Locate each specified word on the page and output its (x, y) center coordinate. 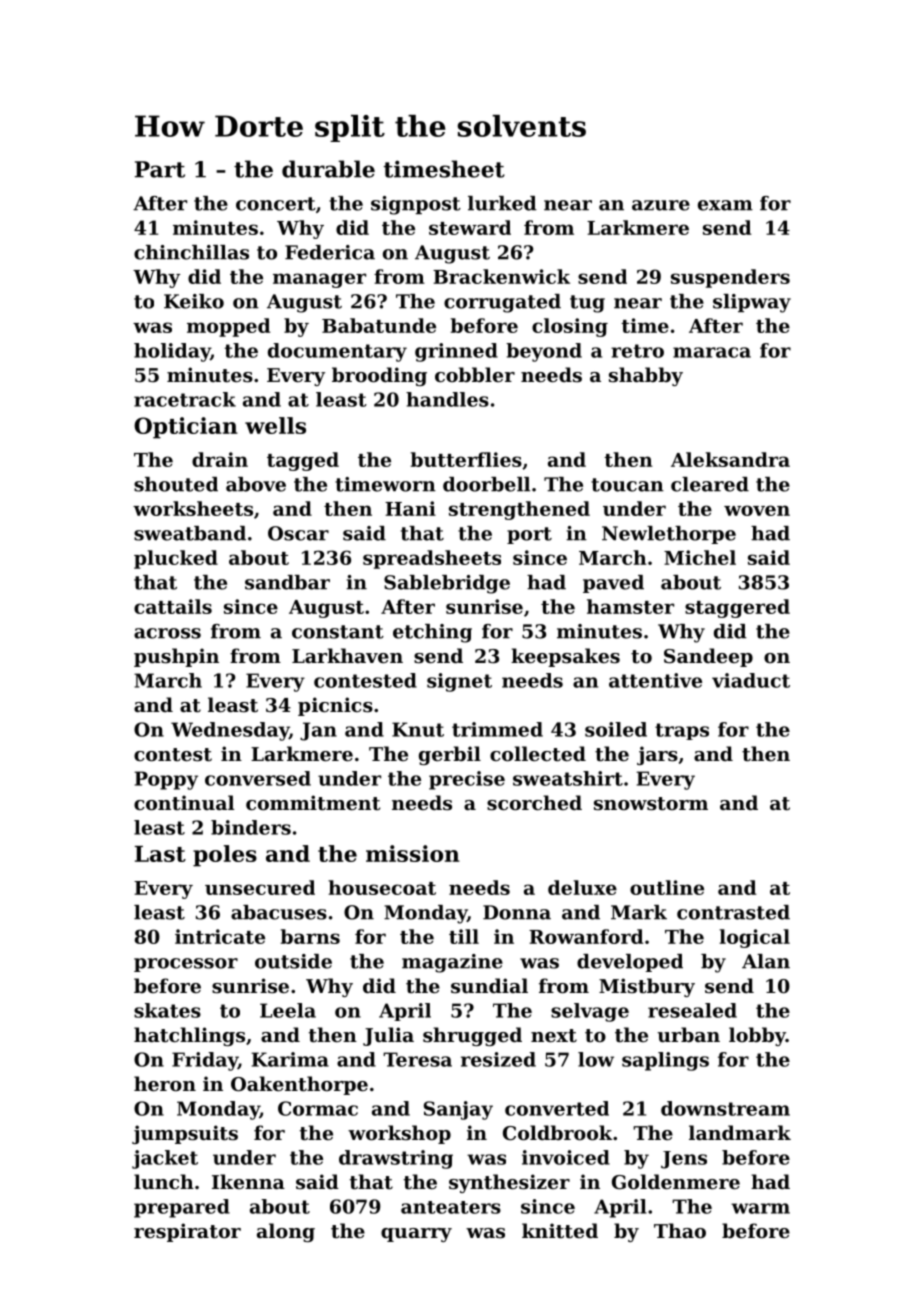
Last (160, 854)
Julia (388, 1036)
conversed (258, 778)
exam (725, 205)
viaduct (751, 680)
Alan (766, 961)
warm (760, 1208)
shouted (176, 484)
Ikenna (248, 1181)
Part (160, 169)
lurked (502, 203)
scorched (534, 802)
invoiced (566, 1157)
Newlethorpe (669, 535)
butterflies (466, 459)
